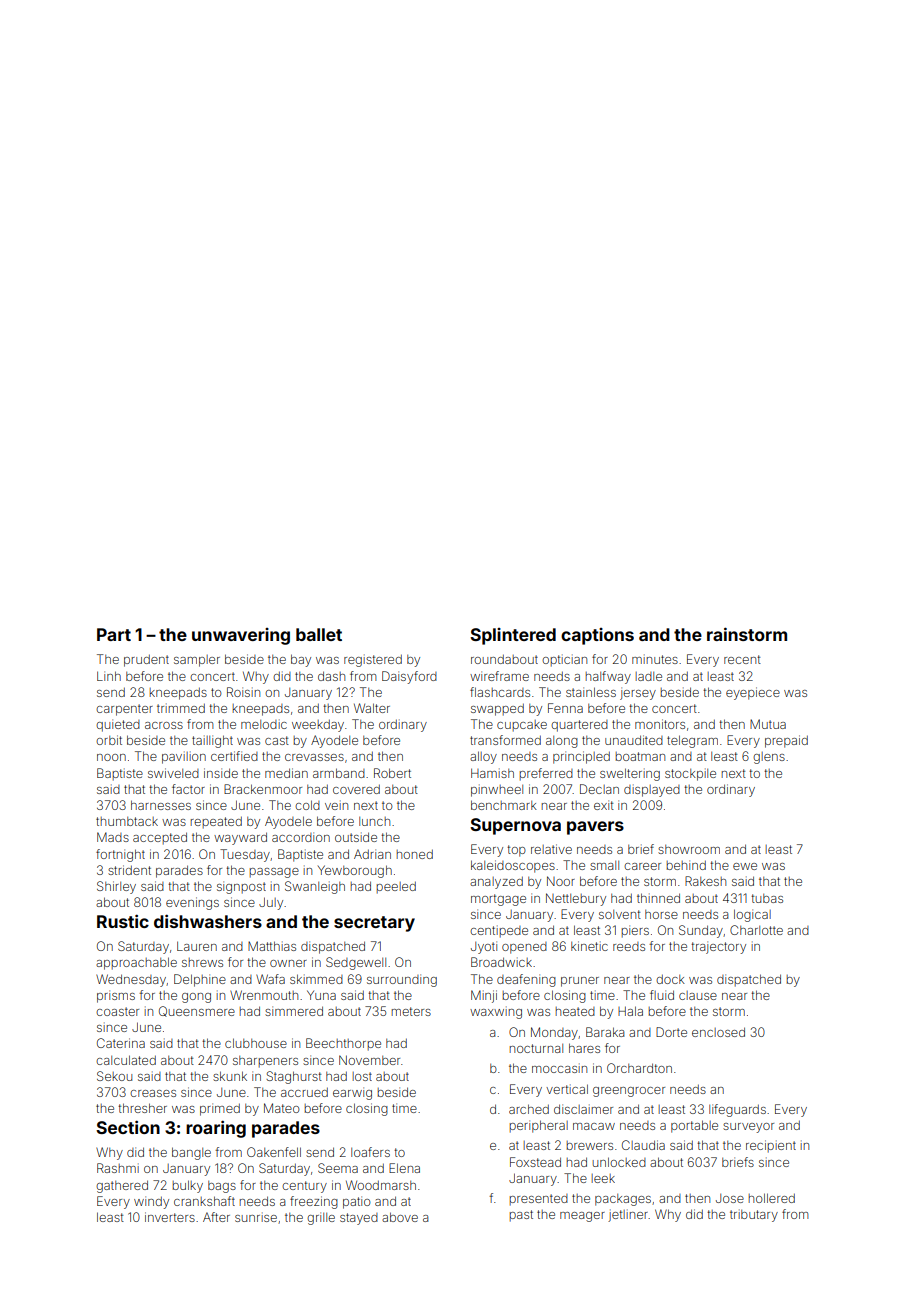 This screenshot has height=1316, width=908. What do you see at coordinates (500, 692) in the screenshot?
I see `flashcards` at bounding box center [500, 692].
